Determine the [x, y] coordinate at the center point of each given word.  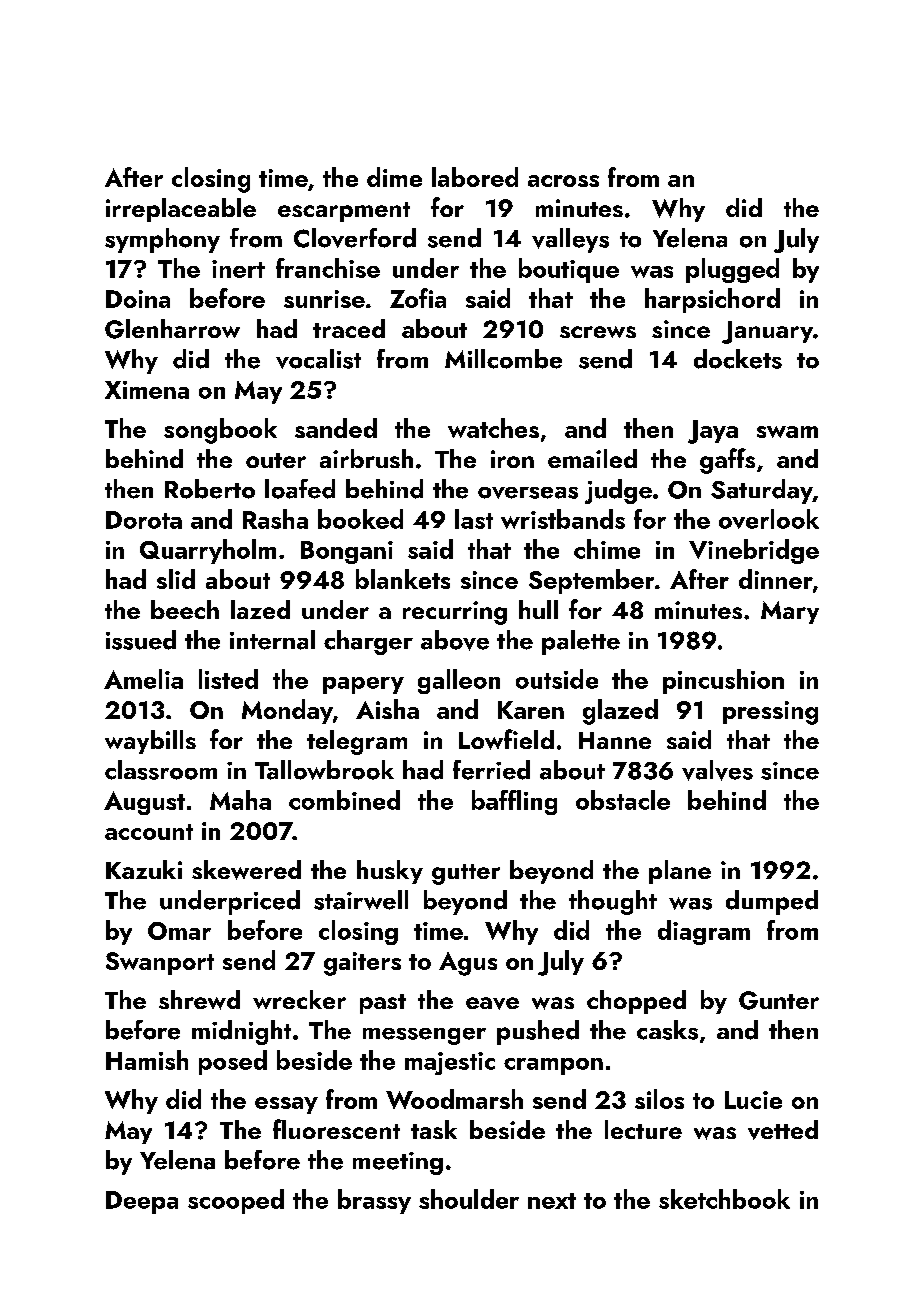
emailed [592, 458]
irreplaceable [181, 210]
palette [581, 642]
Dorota [144, 520]
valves [717, 770]
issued [141, 640]
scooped [236, 1201]
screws [598, 332]
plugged [732, 270]
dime [394, 177]
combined [344, 800]
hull [538, 609]
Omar [179, 931]
